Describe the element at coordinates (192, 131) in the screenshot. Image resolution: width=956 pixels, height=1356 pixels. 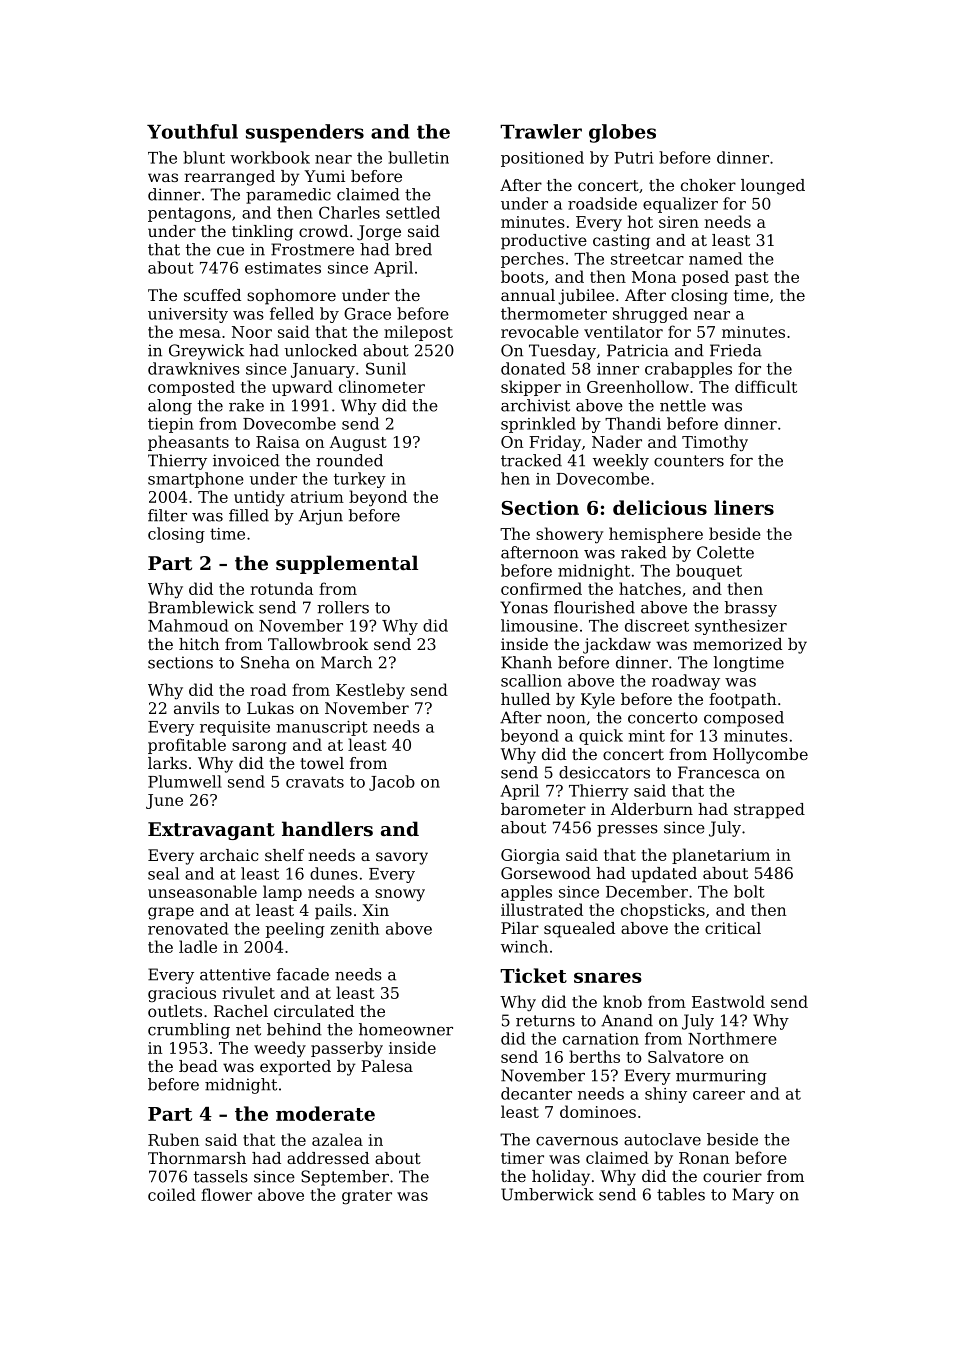
I see `Youthful` at that location.
